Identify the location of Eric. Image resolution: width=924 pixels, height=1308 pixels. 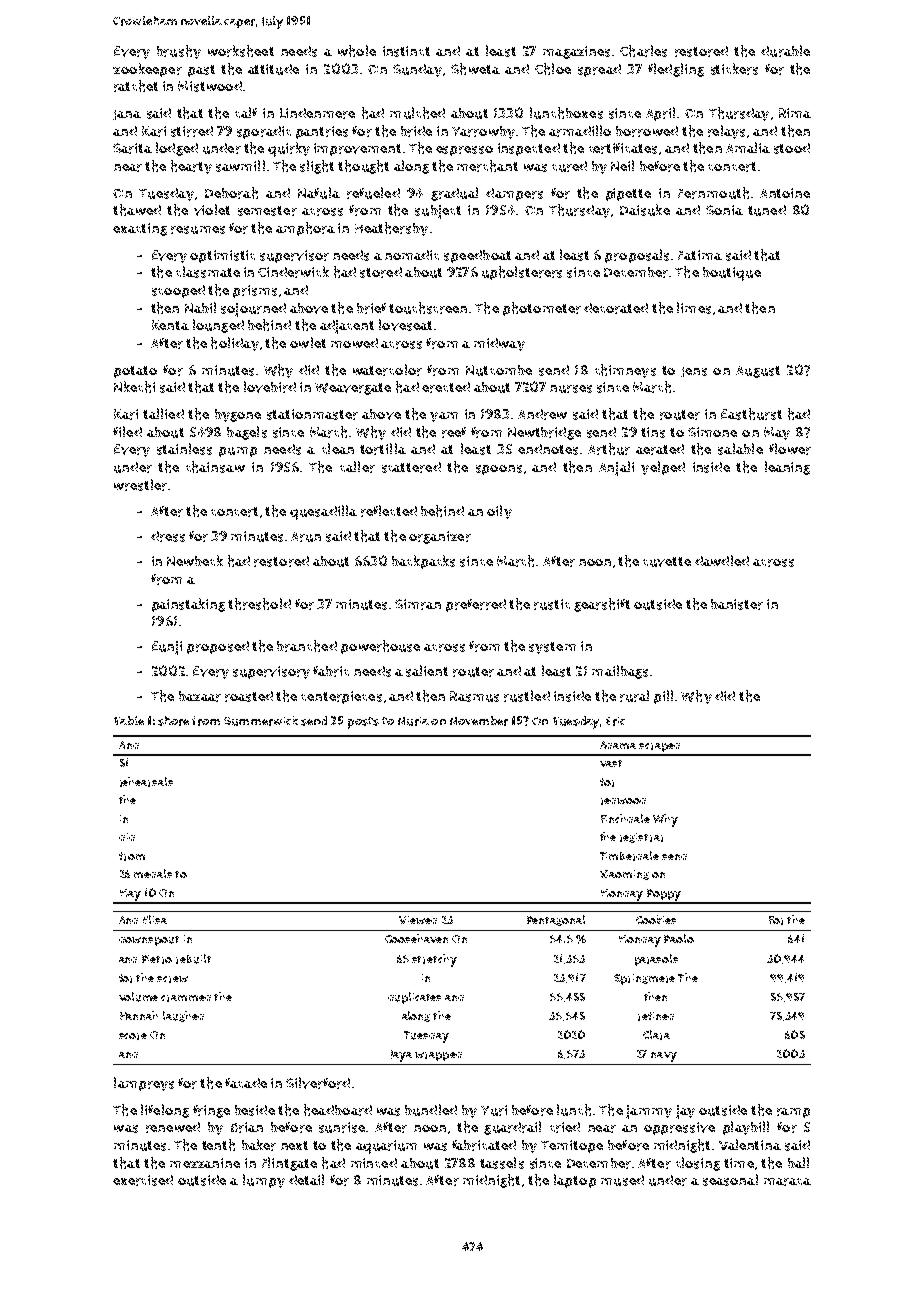
(615, 721).
